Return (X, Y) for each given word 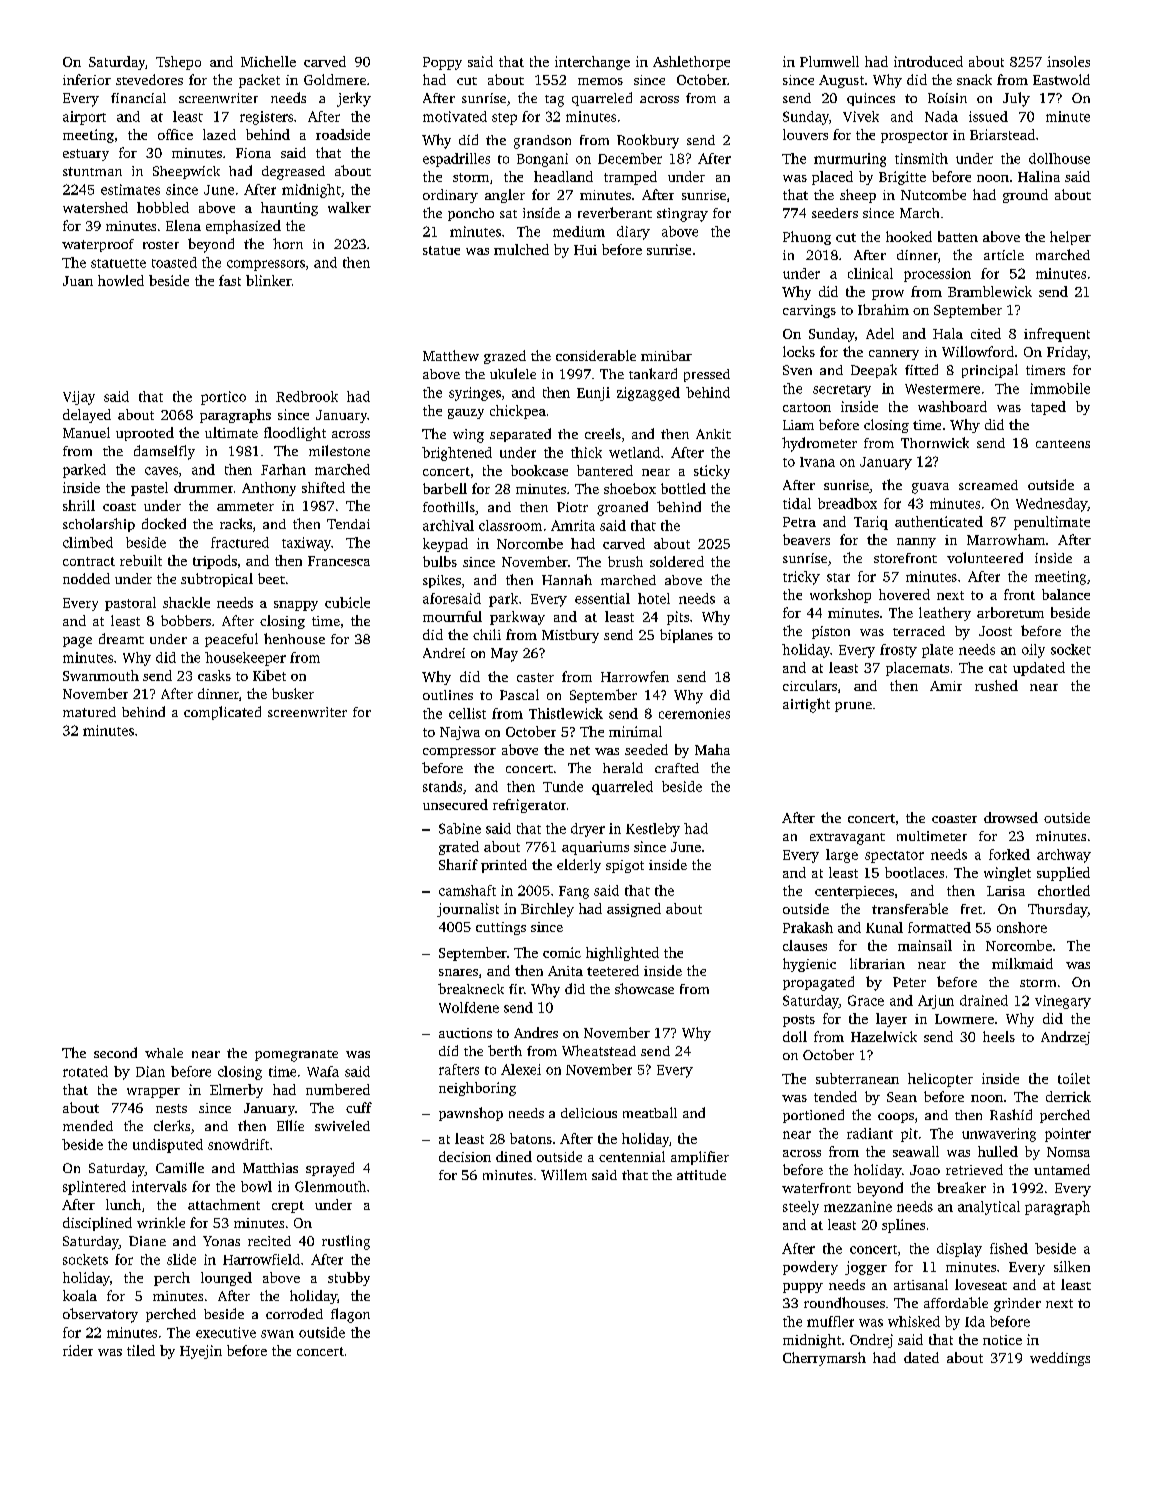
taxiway (306, 544)
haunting (289, 209)
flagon (350, 1315)
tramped (630, 178)
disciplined (97, 1224)
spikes (442, 581)
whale (164, 1053)
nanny (916, 543)
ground (1025, 196)
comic (562, 952)
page (77, 642)
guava (930, 488)
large (842, 856)
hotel (654, 598)
